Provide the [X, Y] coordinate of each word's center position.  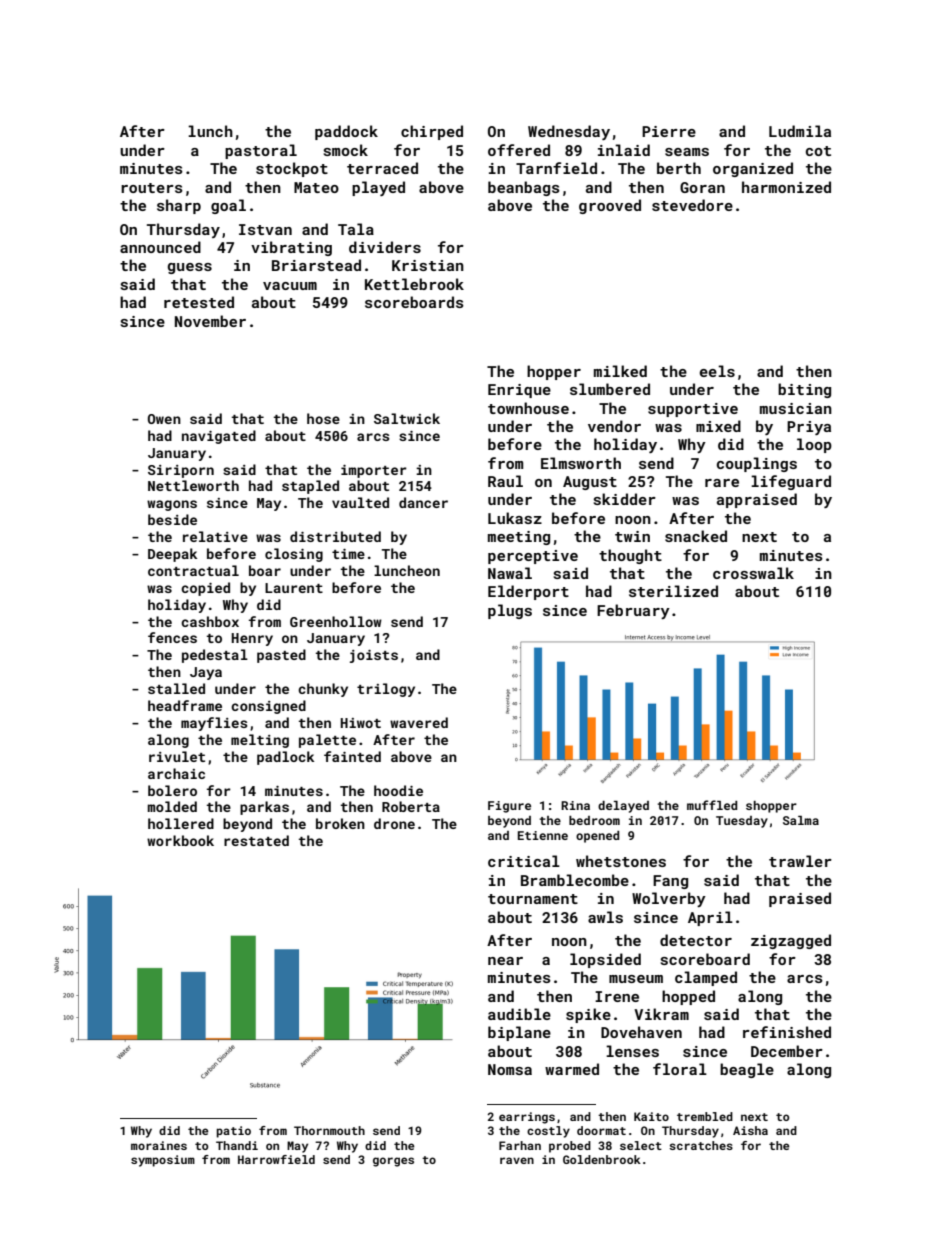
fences [172, 637]
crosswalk [753, 573]
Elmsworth [581, 463]
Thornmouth [329, 1130]
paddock [346, 132]
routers [152, 188]
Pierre [669, 131]
